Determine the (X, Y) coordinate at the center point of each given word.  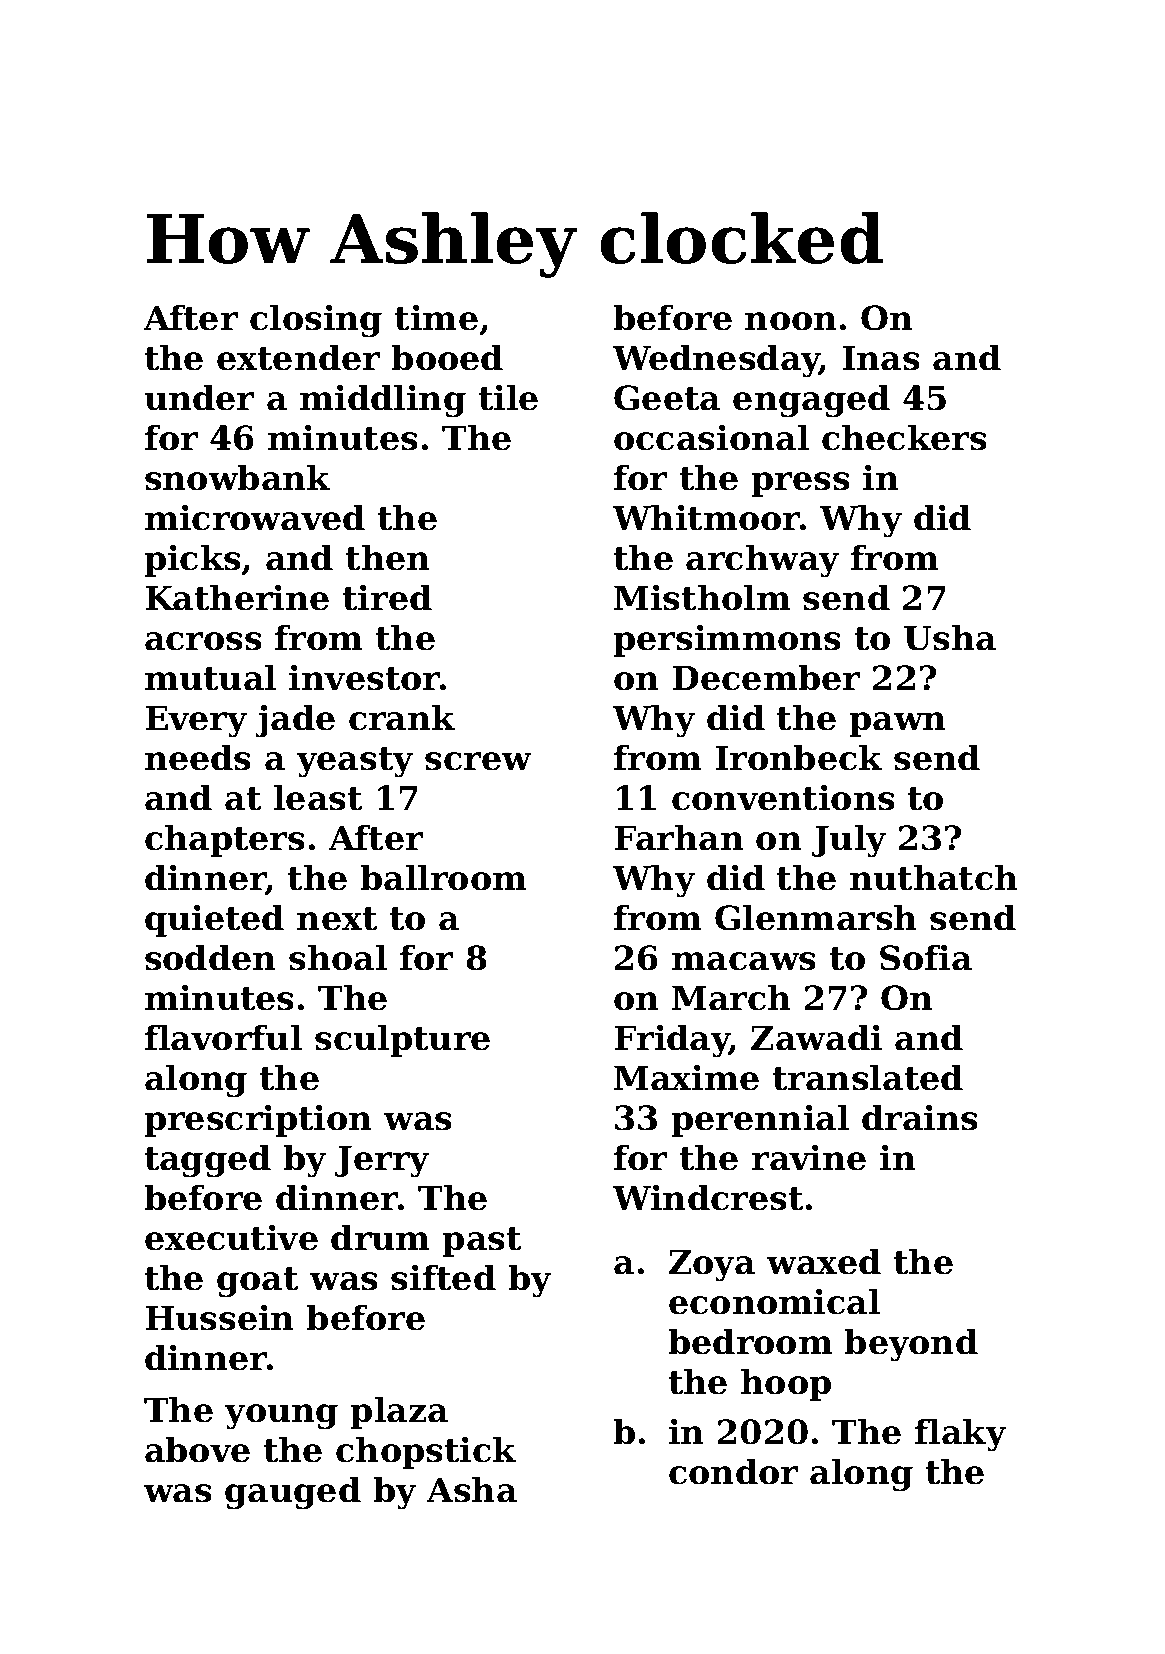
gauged (293, 1493)
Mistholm (702, 597)
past (481, 1242)
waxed (823, 1261)
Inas (881, 358)
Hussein (219, 1317)
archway (762, 561)
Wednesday (716, 361)
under (199, 397)
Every (196, 721)
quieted (214, 920)
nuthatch (934, 877)
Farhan (679, 837)
